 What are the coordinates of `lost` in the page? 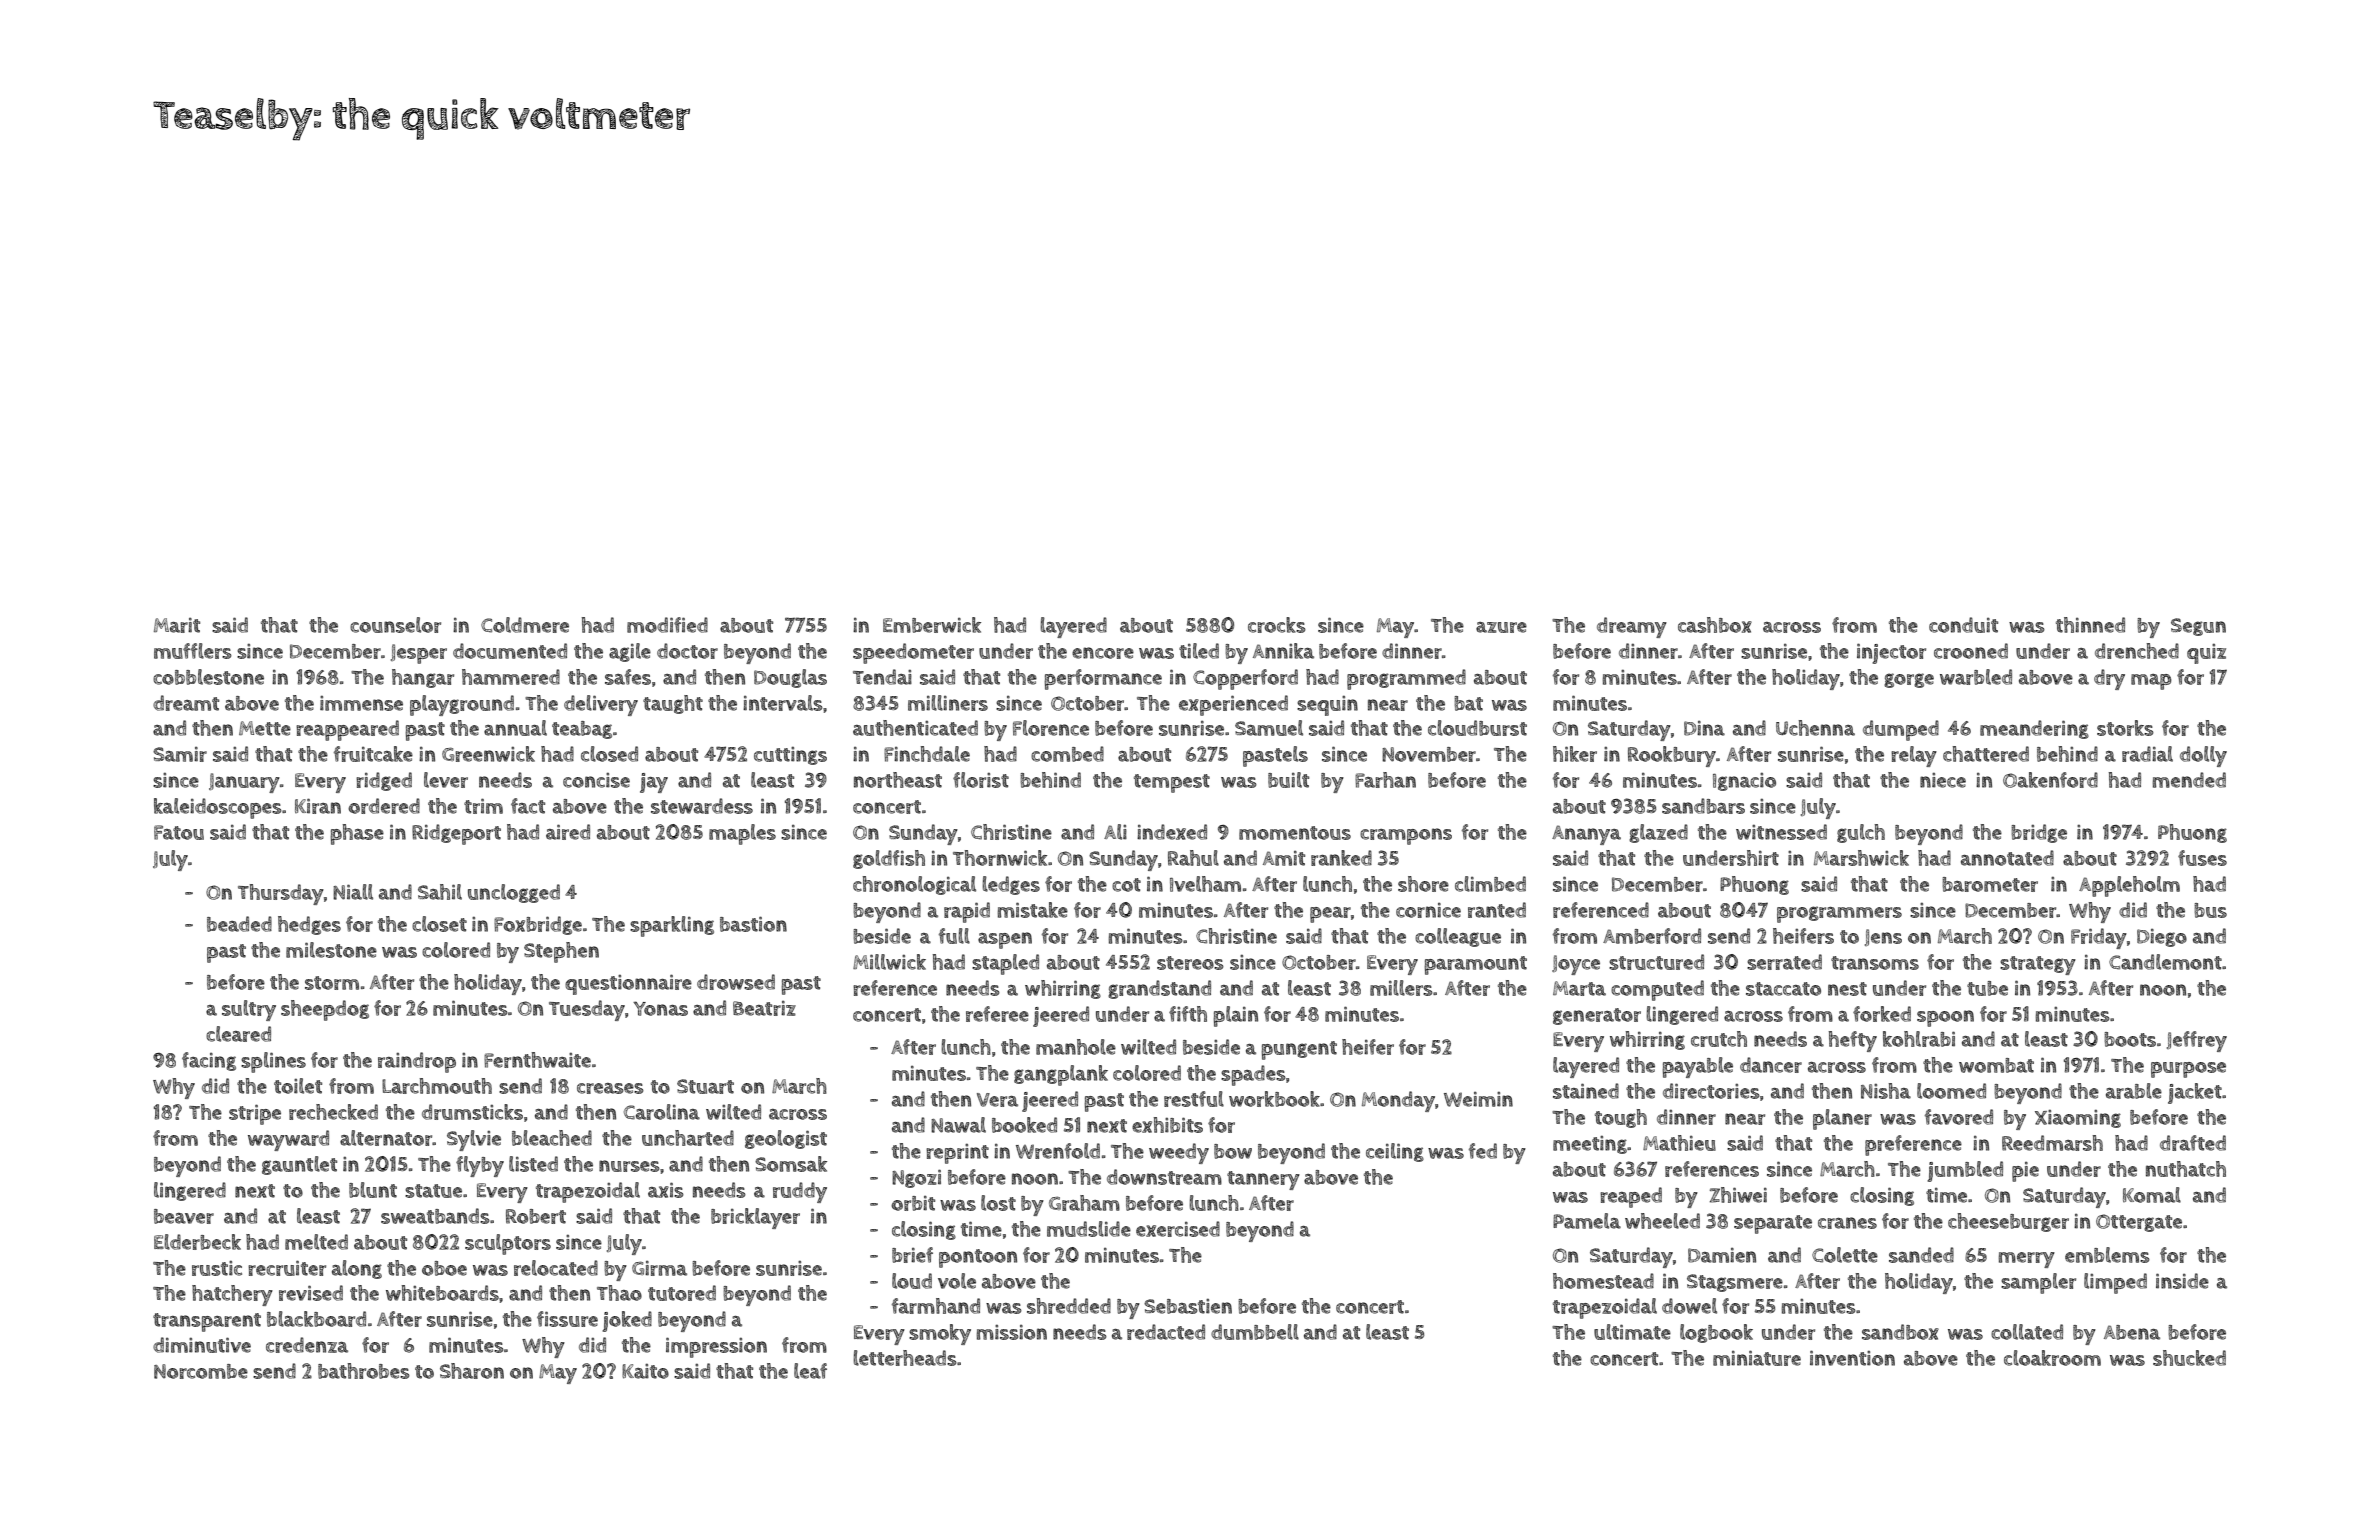 It's located at (998, 1203).
